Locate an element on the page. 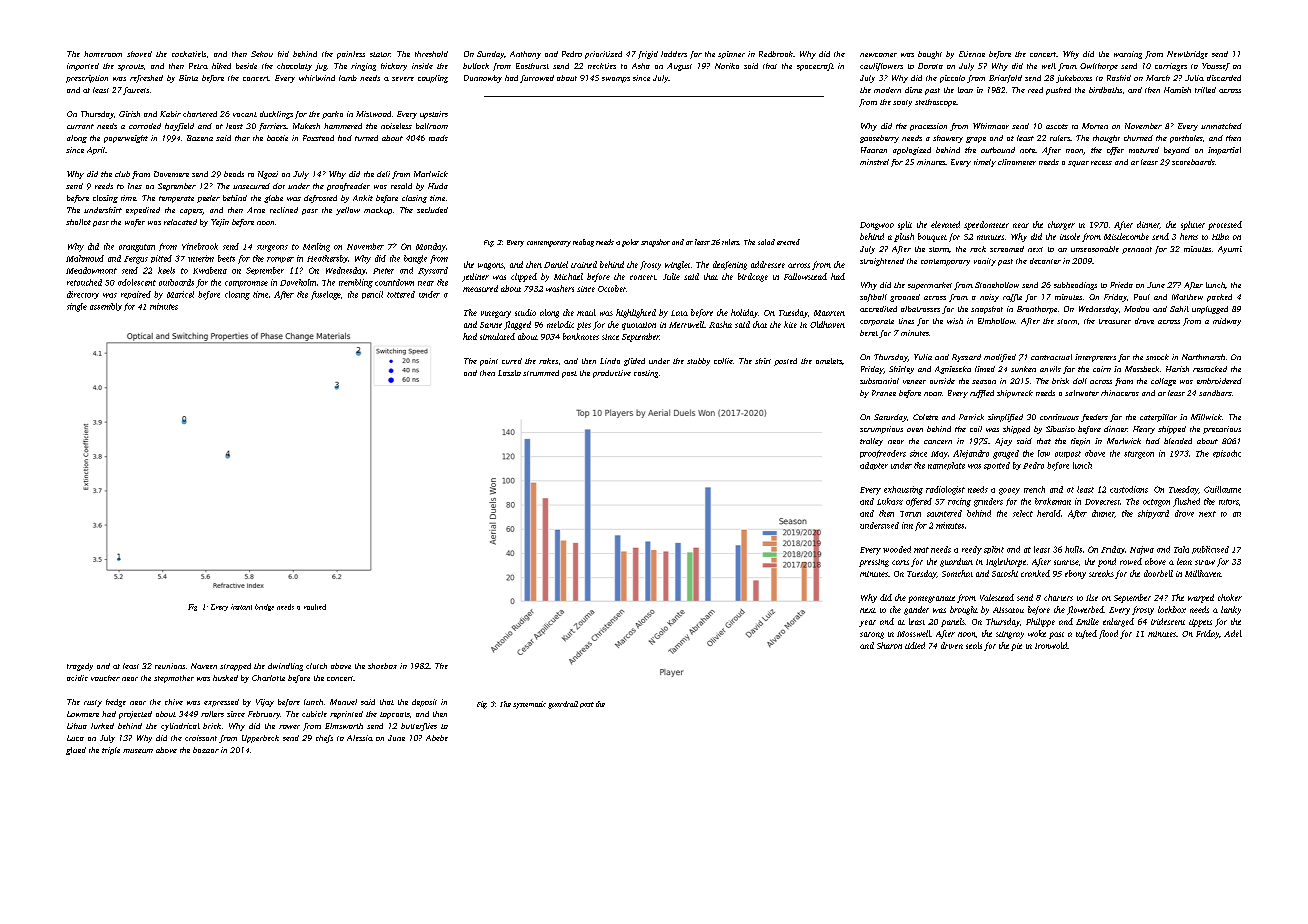 The height and width of the image is (924, 1308). bazaar is located at coordinates (206, 750).
